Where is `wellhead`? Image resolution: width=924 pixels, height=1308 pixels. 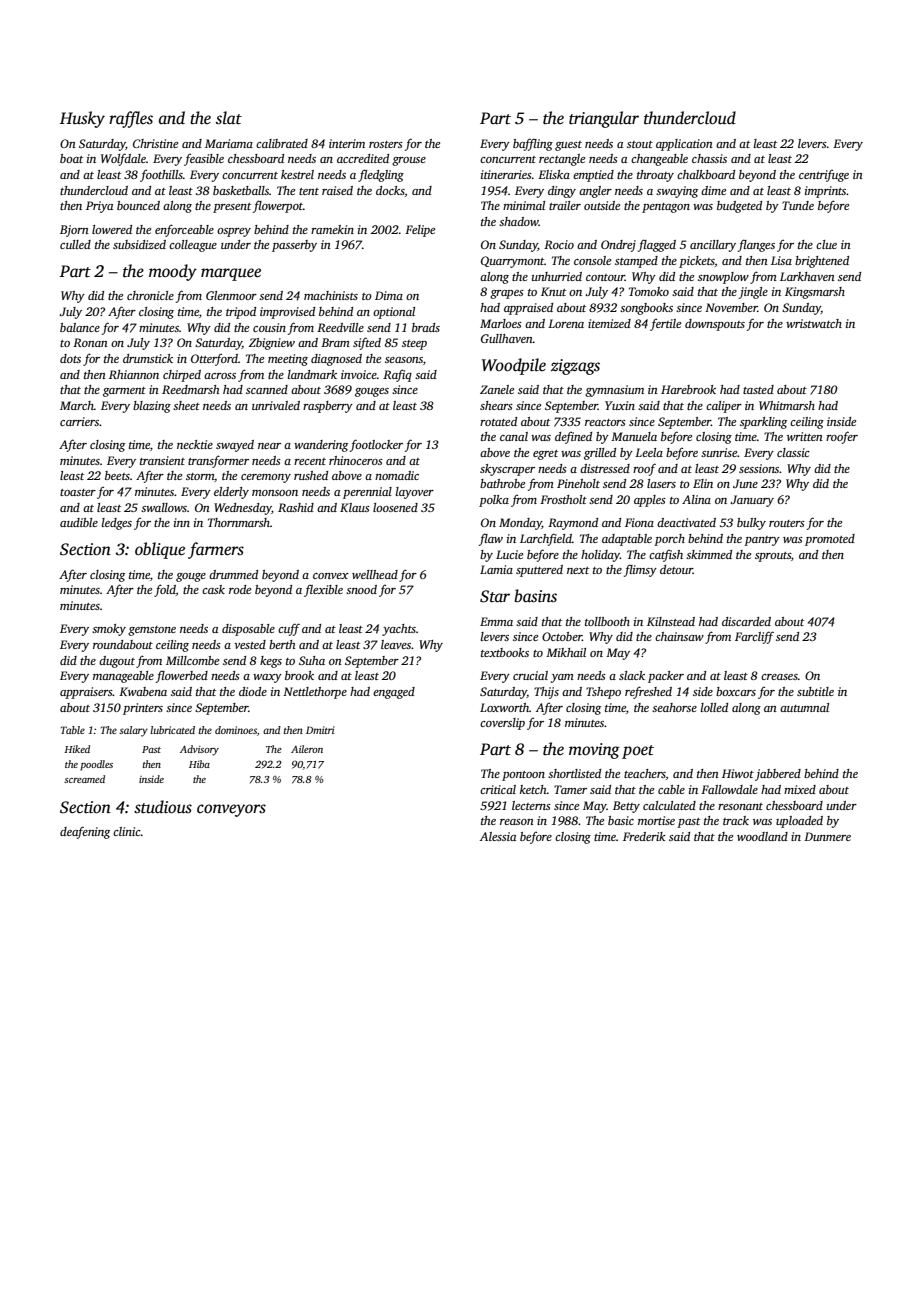
wellhead is located at coordinates (375, 574).
